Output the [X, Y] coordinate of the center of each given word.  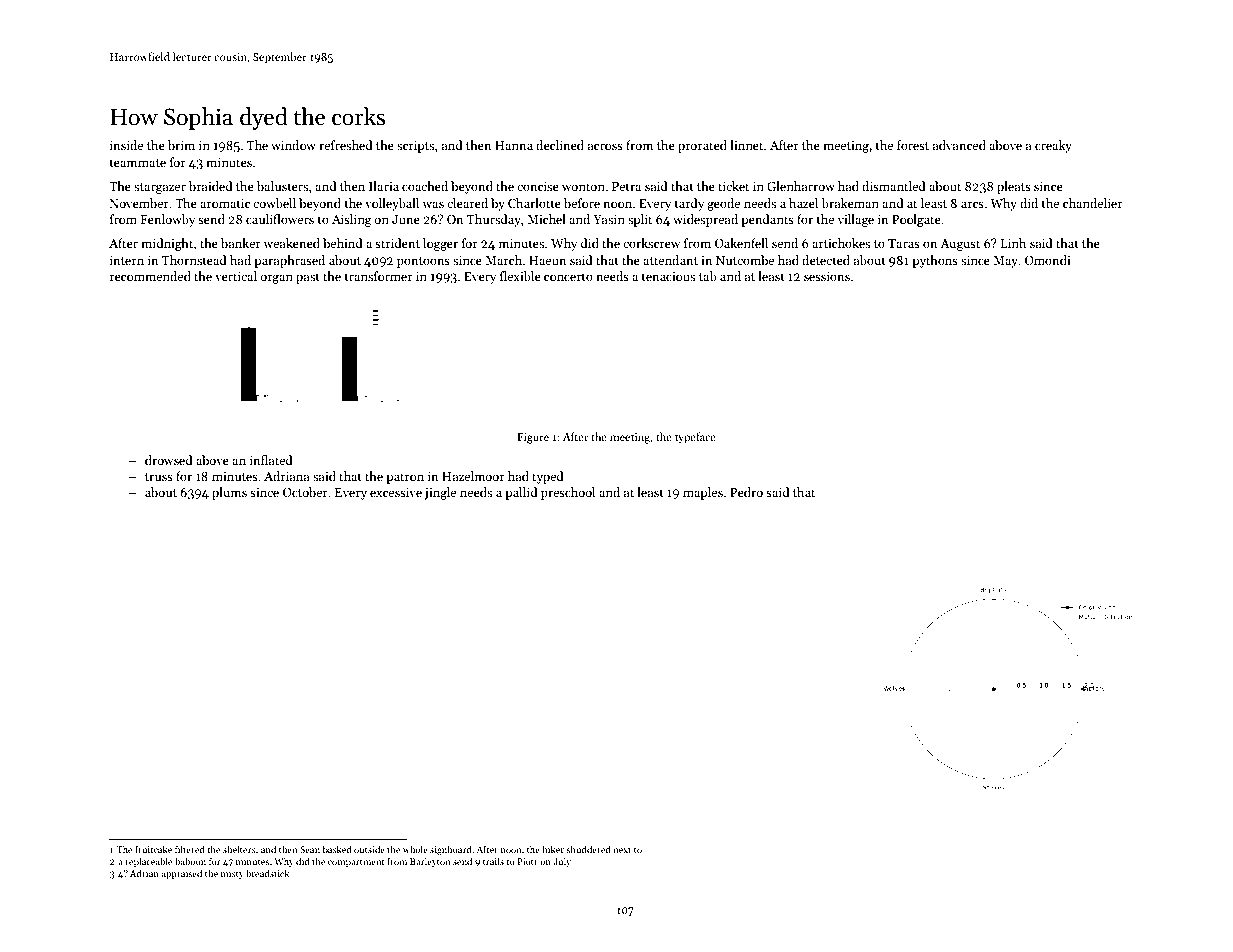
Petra [626, 186]
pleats [1014, 187]
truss [159, 477]
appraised [182, 874]
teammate [138, 163]
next [622, 850]
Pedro [746, 492]
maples [703, 493]
